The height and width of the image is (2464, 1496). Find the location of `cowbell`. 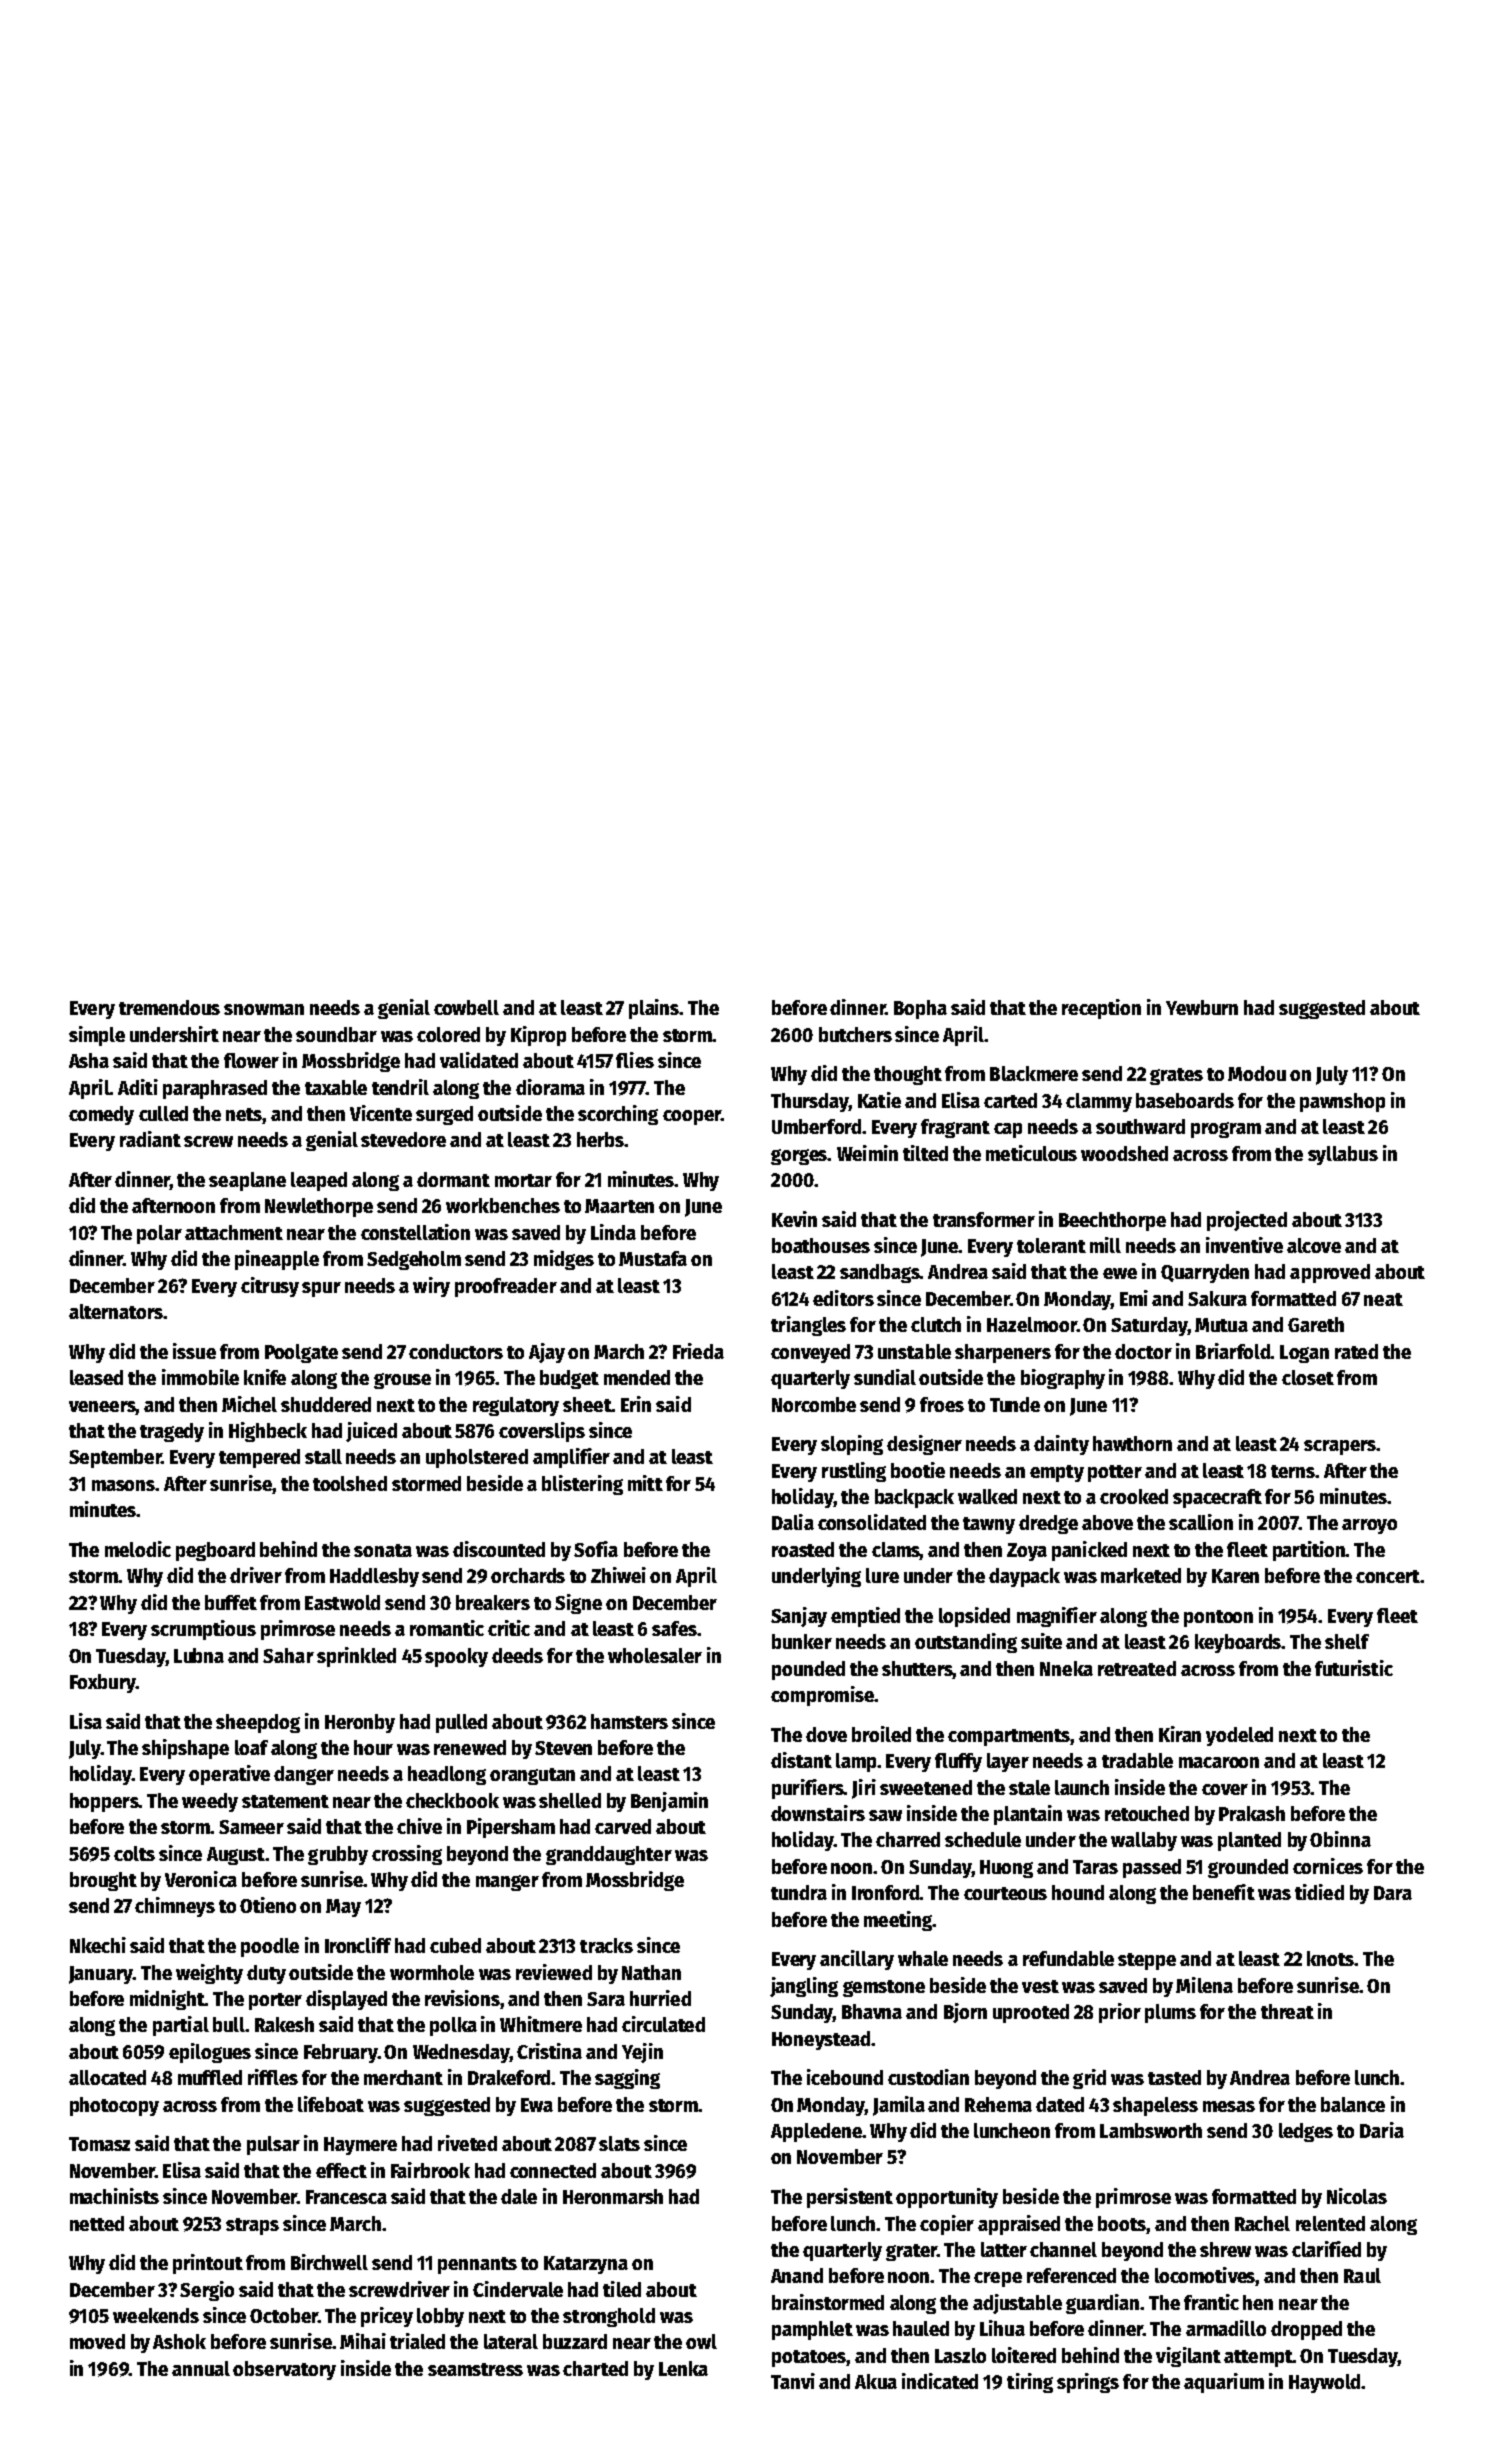

cowbell is located at coordinates (466, 1007).
